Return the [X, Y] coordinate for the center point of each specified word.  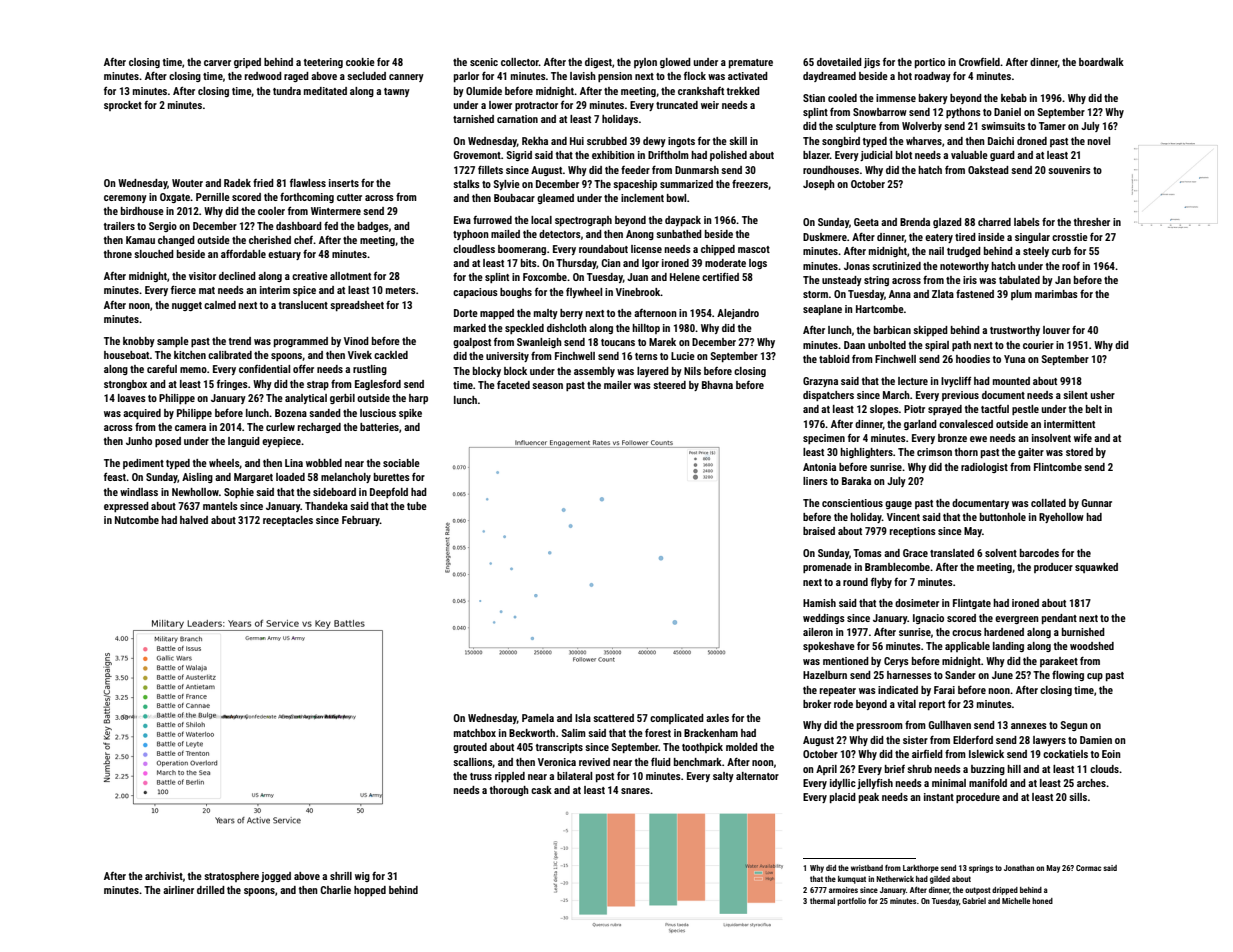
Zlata [943, 294]
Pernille [213, 197]
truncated [677, 105]
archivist [164, 876]
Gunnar [1097, 503]
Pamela [538, 718]
